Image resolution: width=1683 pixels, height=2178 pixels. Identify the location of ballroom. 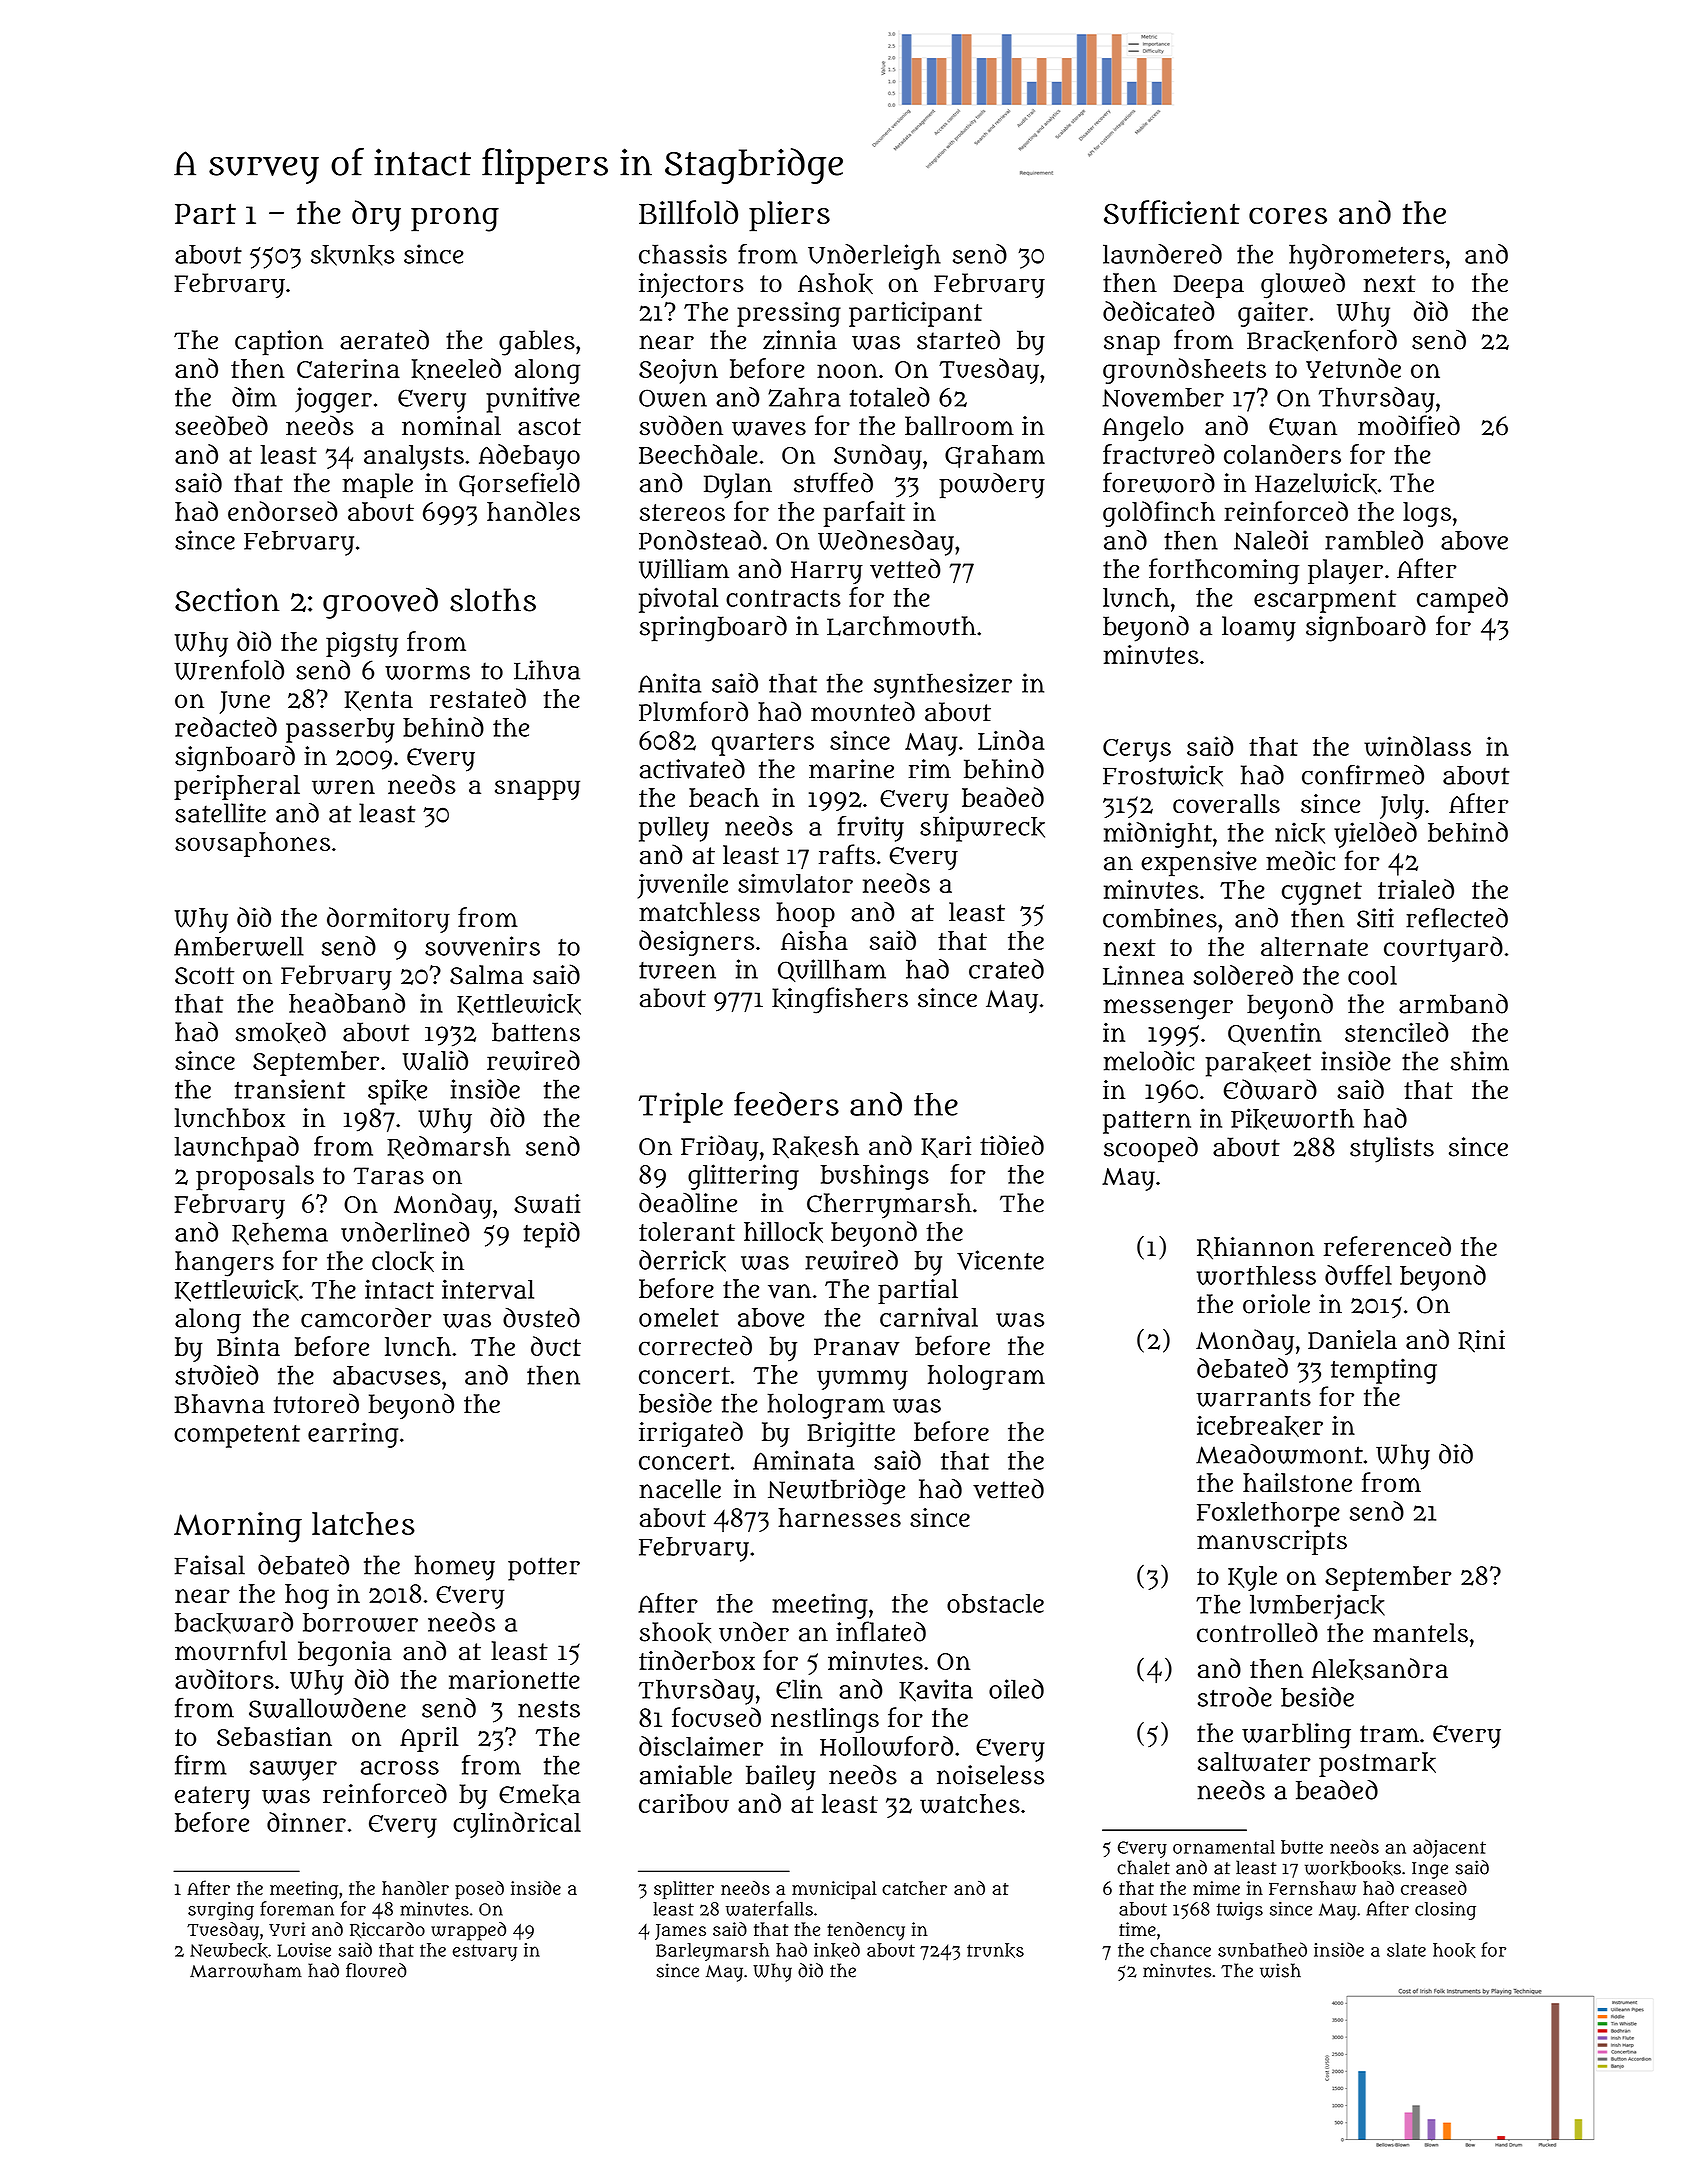
(959, 426).
